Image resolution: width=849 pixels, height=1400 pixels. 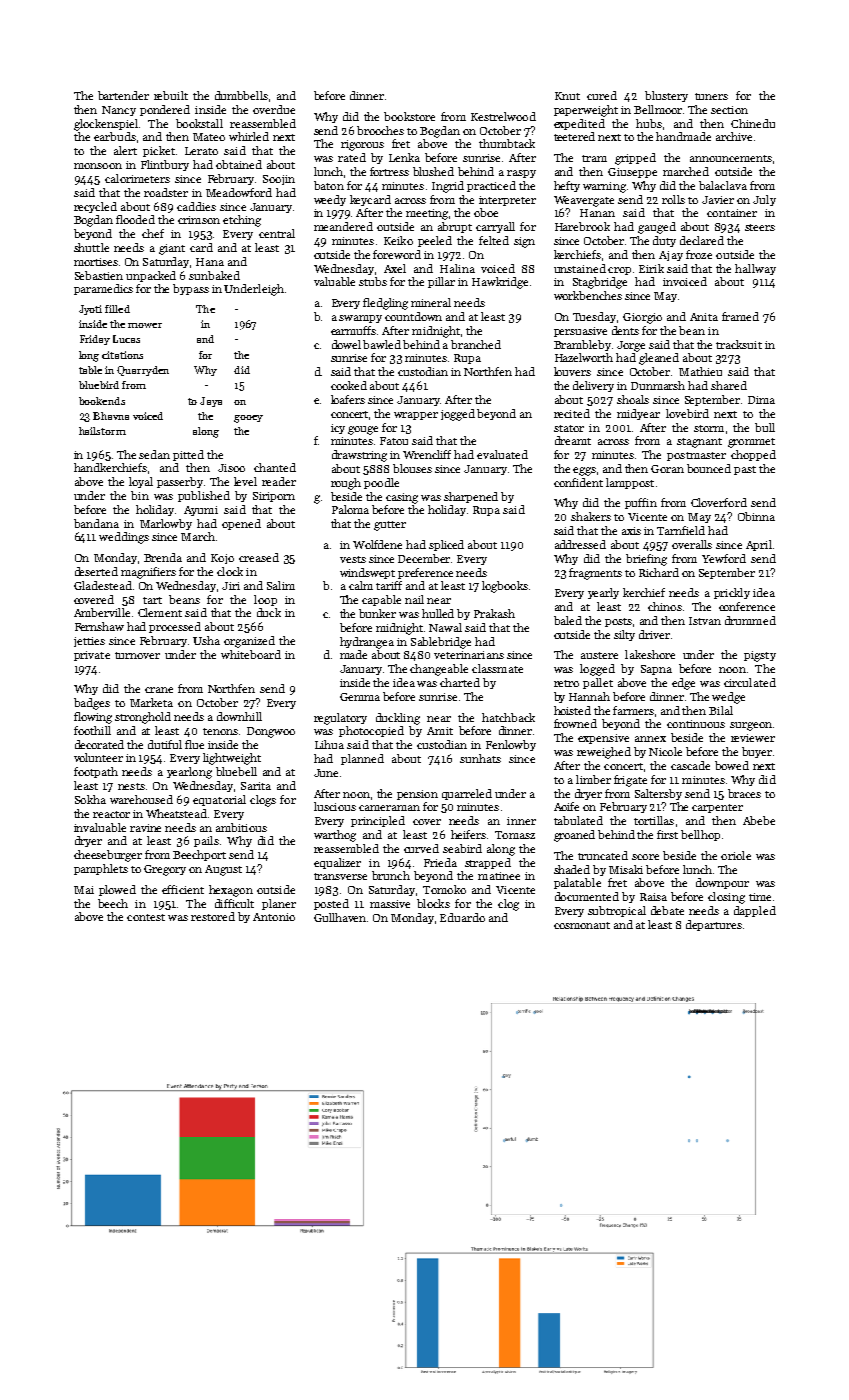 What do you see at coordinates (602, 95) in the screenshot?
I see `cured` at bounding box center [602, 95].
